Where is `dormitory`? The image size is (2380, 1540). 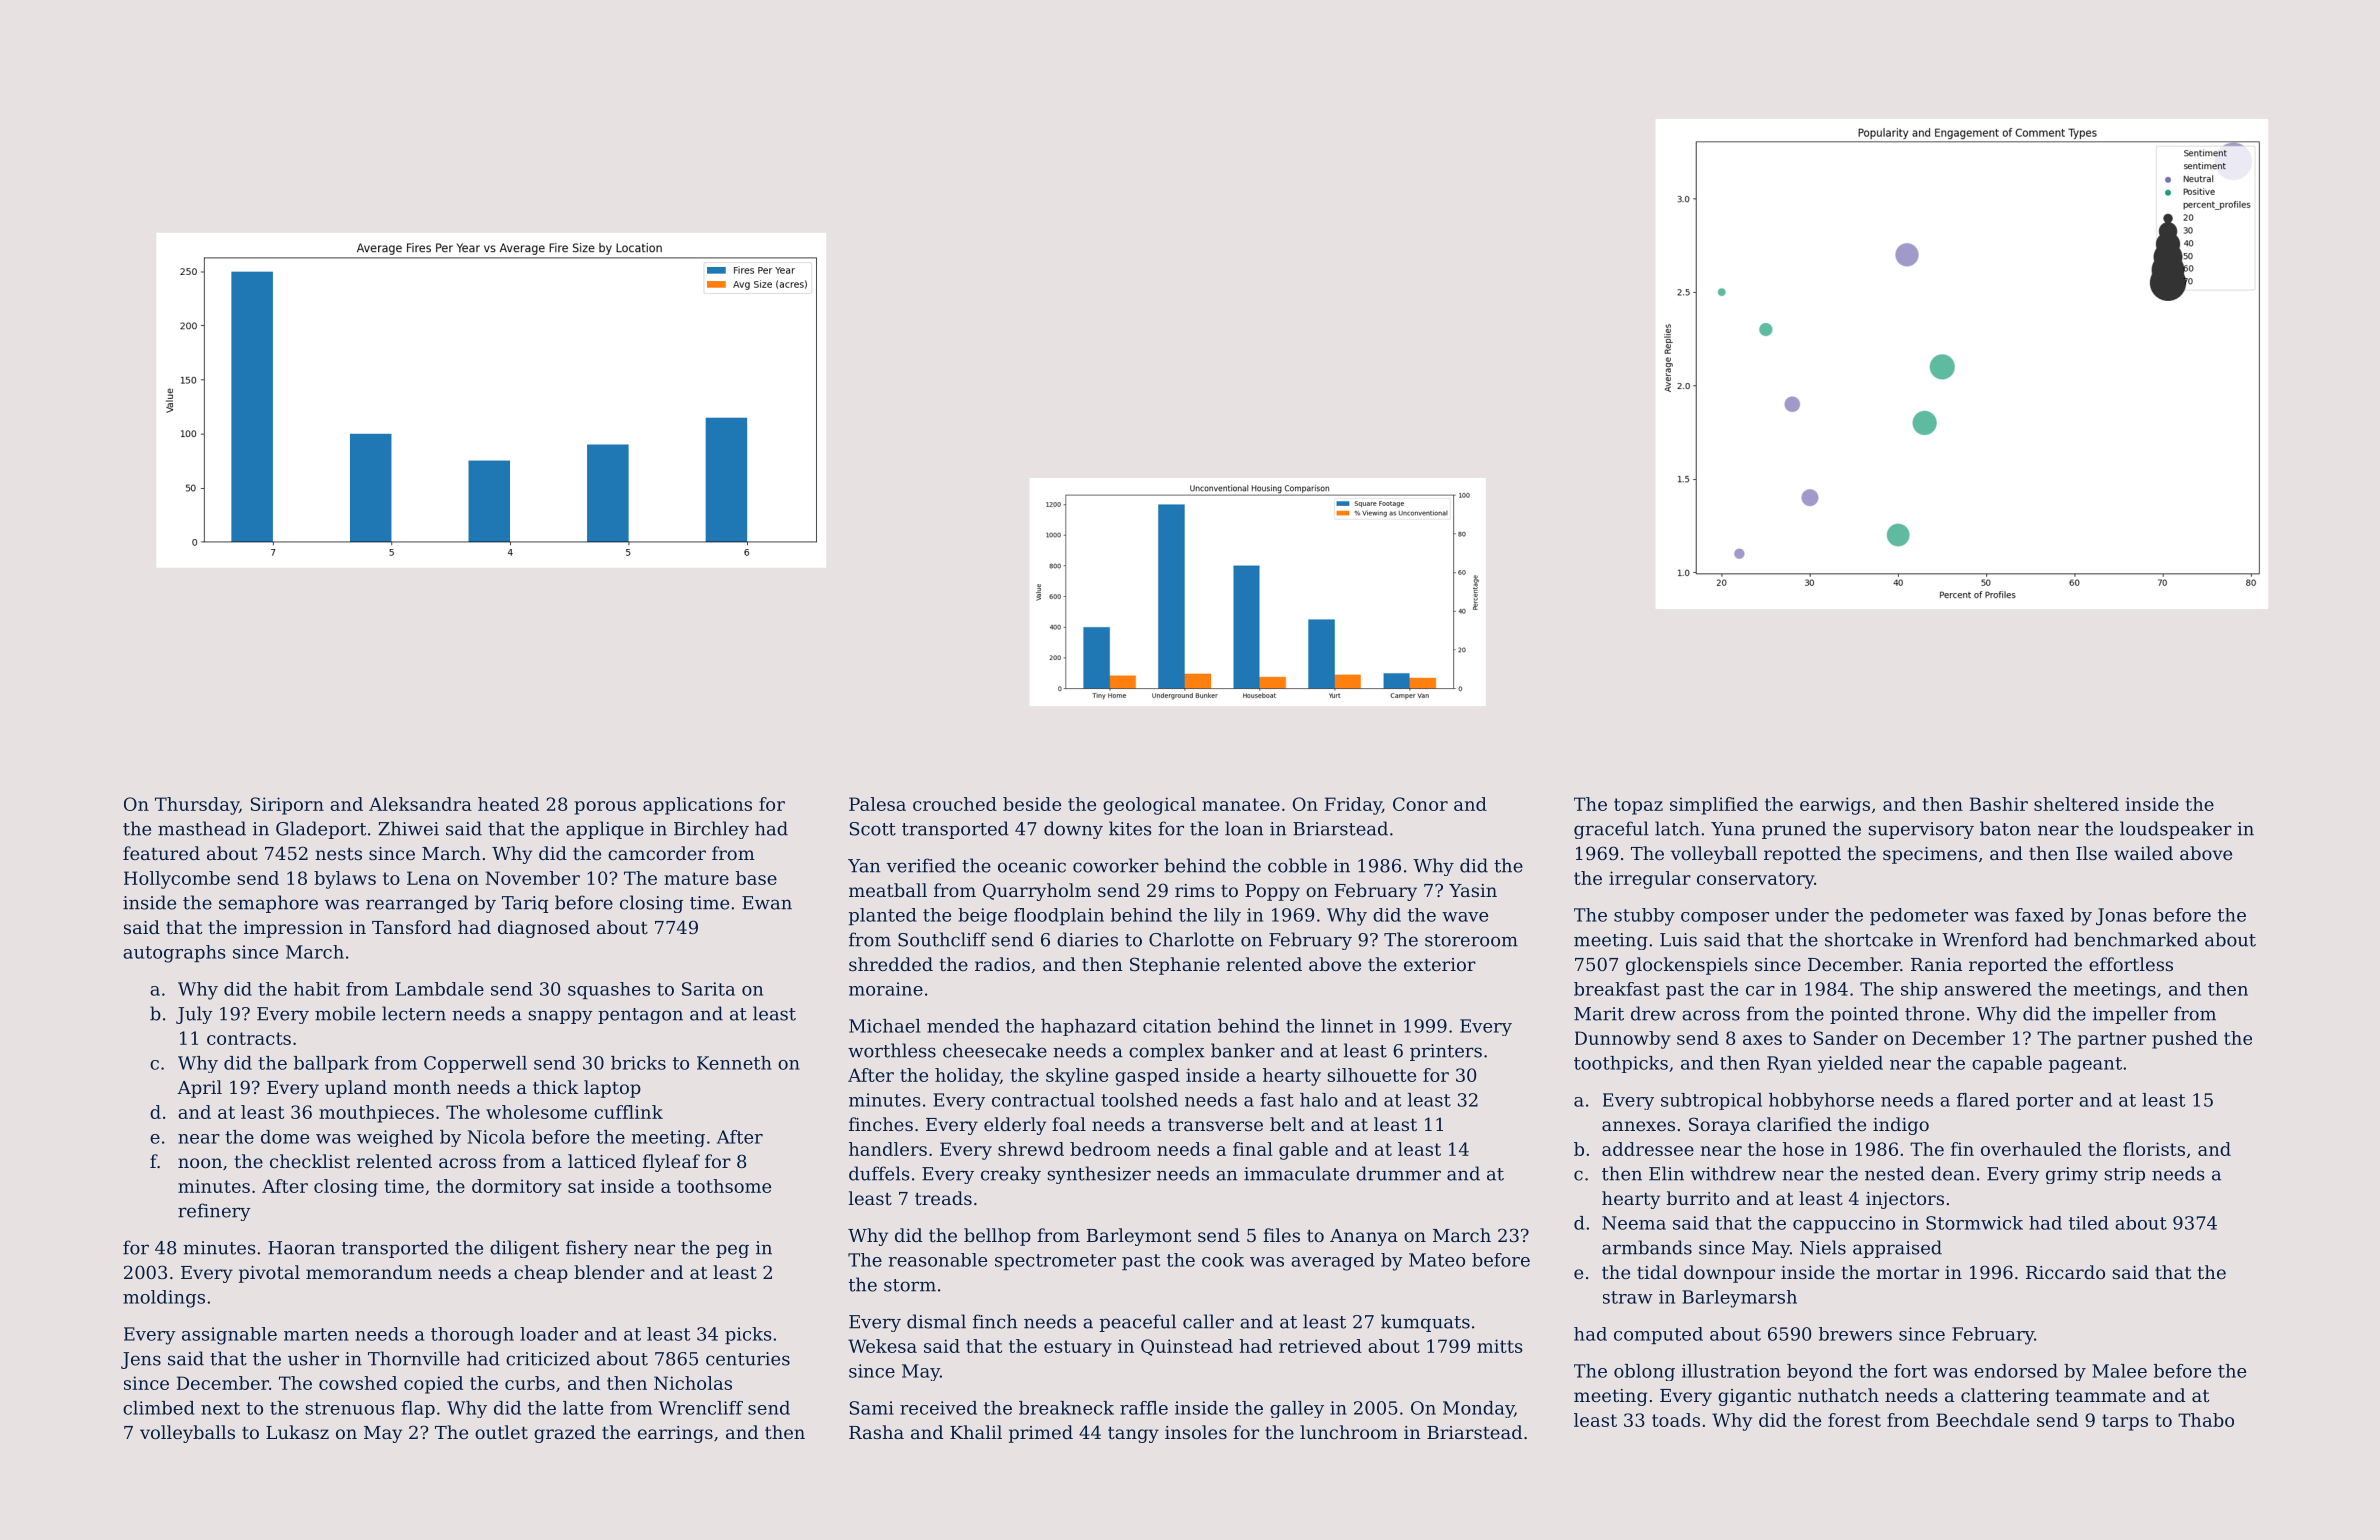 dormitory is located at coordinates (517, 1188).
